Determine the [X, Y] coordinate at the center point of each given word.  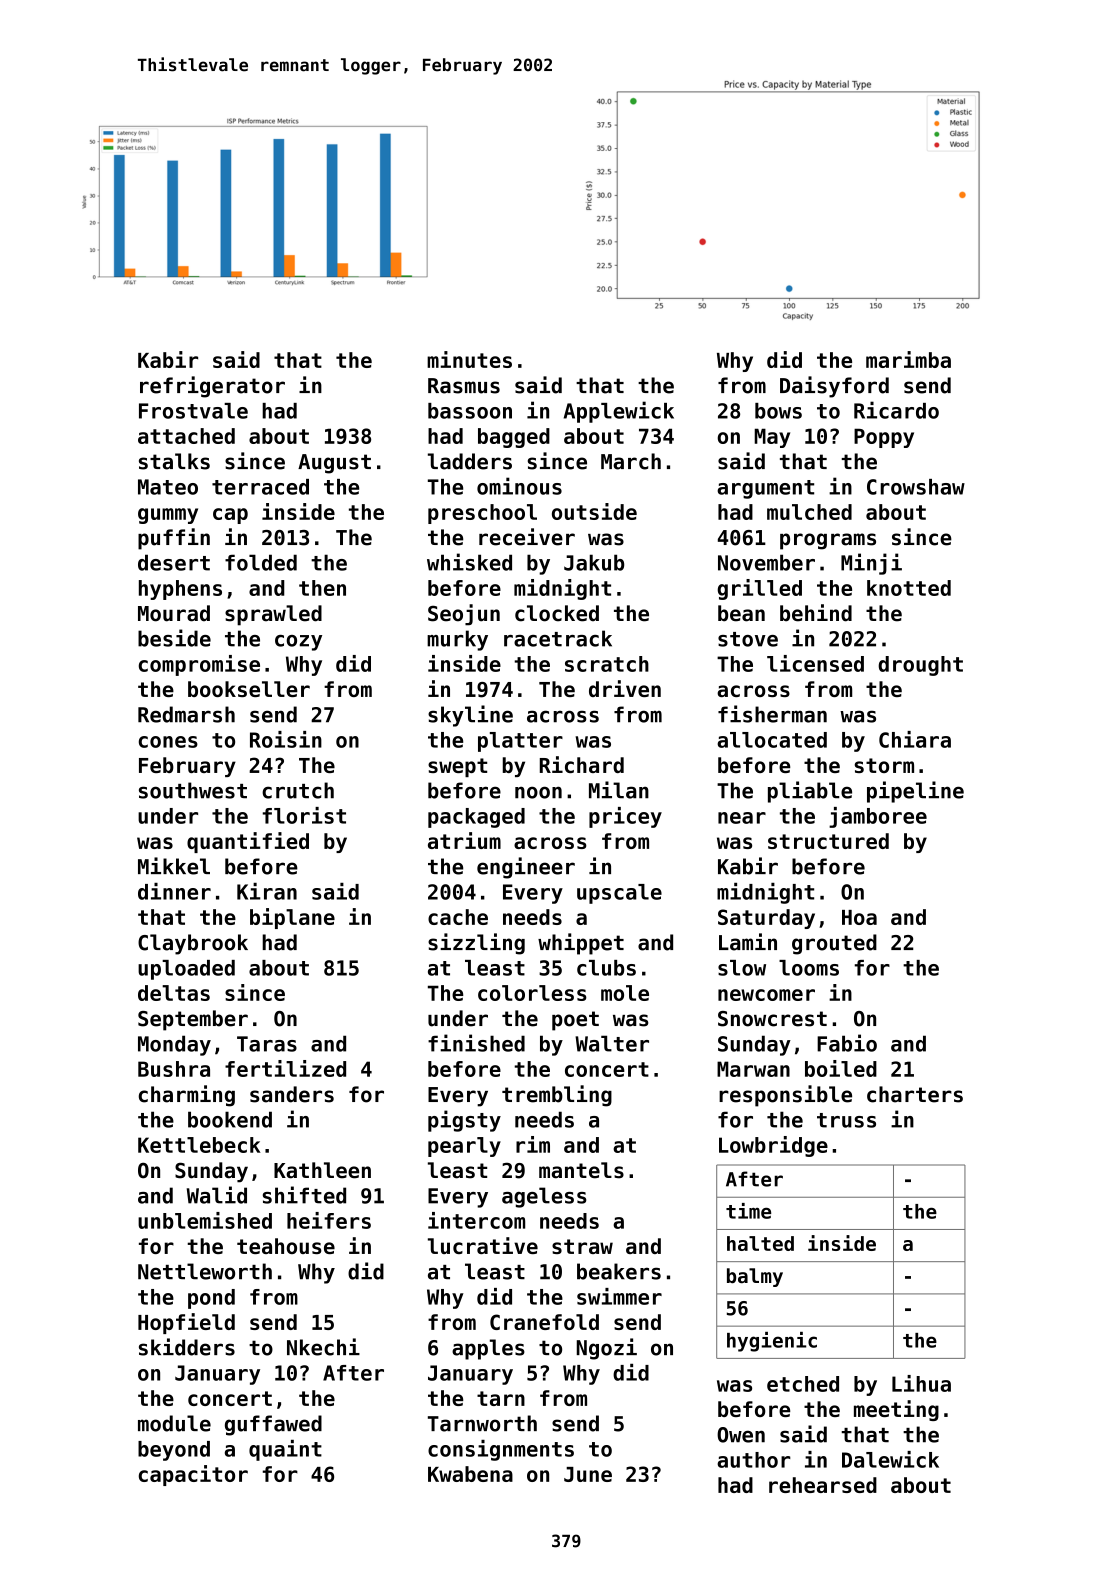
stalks [174, 461]
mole [625, 993]
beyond [174, 1451]
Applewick [619, 412]
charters [915, 1094]
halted [760, 1243]
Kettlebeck [199, 1145]
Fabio [847, 1043]
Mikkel [174, 866]
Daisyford [834, 387]
